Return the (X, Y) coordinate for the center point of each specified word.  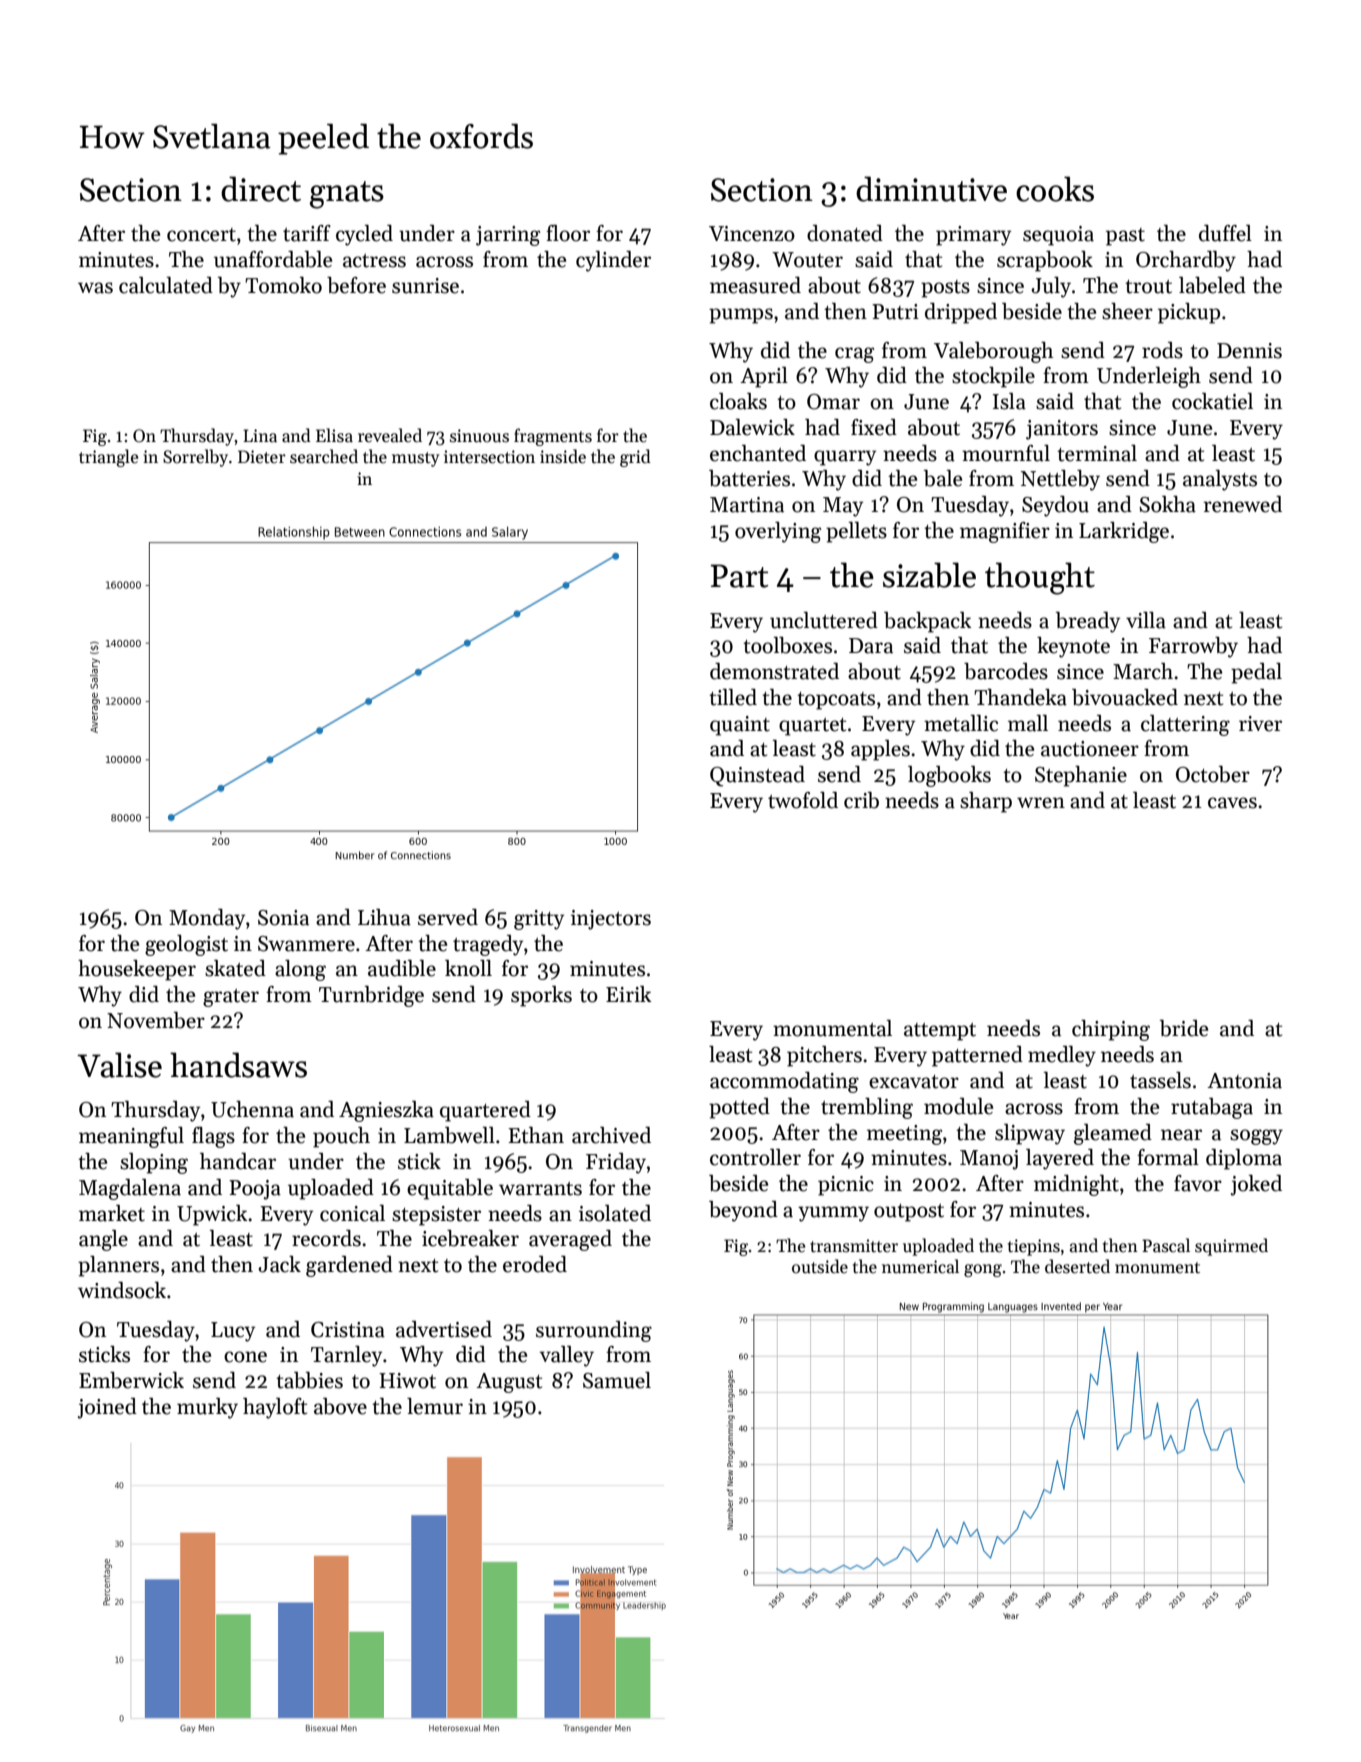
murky (207, 1408)
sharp (986, 802)
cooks (1055, 189)
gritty (539, 920)
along (300, 970)
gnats (347, 195)
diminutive (931, 189)
